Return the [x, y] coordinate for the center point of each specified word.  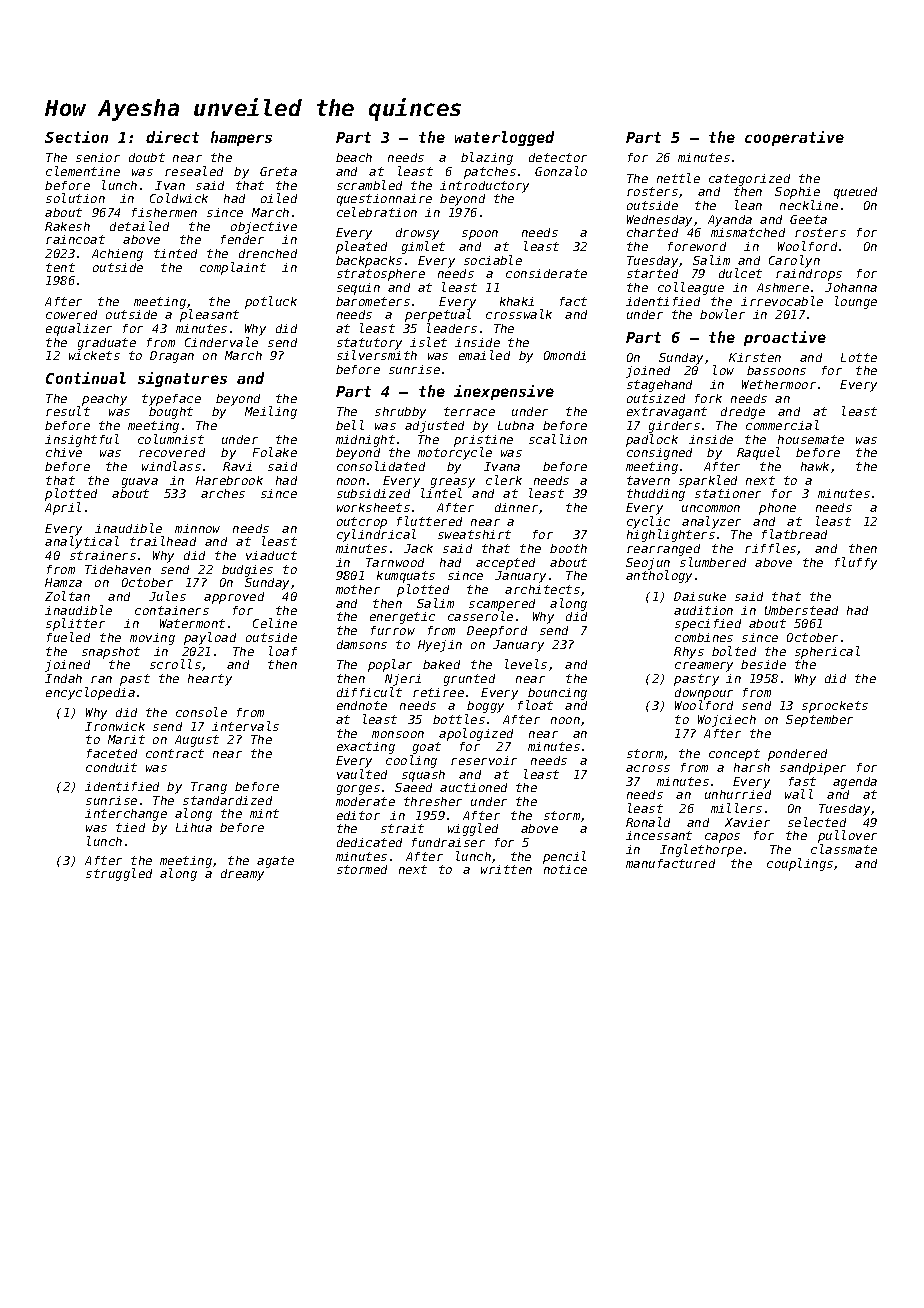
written [506, 869]
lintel [441, 493]
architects [542, 589]
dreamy [242, 875]
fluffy [856, 563]
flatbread [794, 534]
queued [855, 193]
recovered [172, 452]
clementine [83, 171]
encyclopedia [90, 693]
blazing [487, 158]
